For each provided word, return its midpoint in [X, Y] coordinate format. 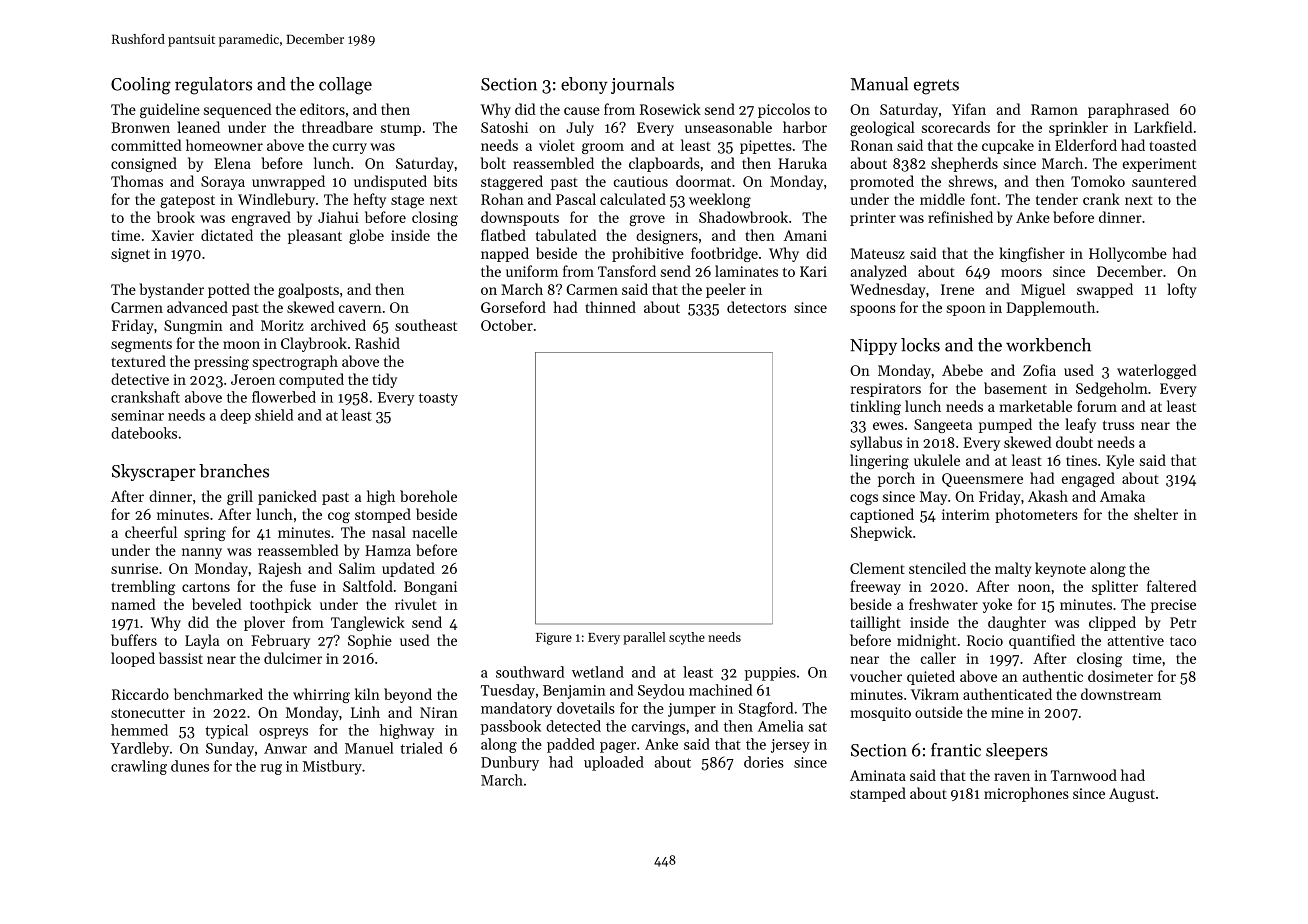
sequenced [237, 110]
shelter [1156, 514]
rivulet [416, 604]
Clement [877, 568]
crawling [139, 767]
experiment [1159, 165]
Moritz [282, 325]
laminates [746, 271]
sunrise [134, 568]
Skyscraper [154, 472]
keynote [1060, 569]
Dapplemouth [1050, 308]
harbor [805, 127]
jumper [692, 710]
